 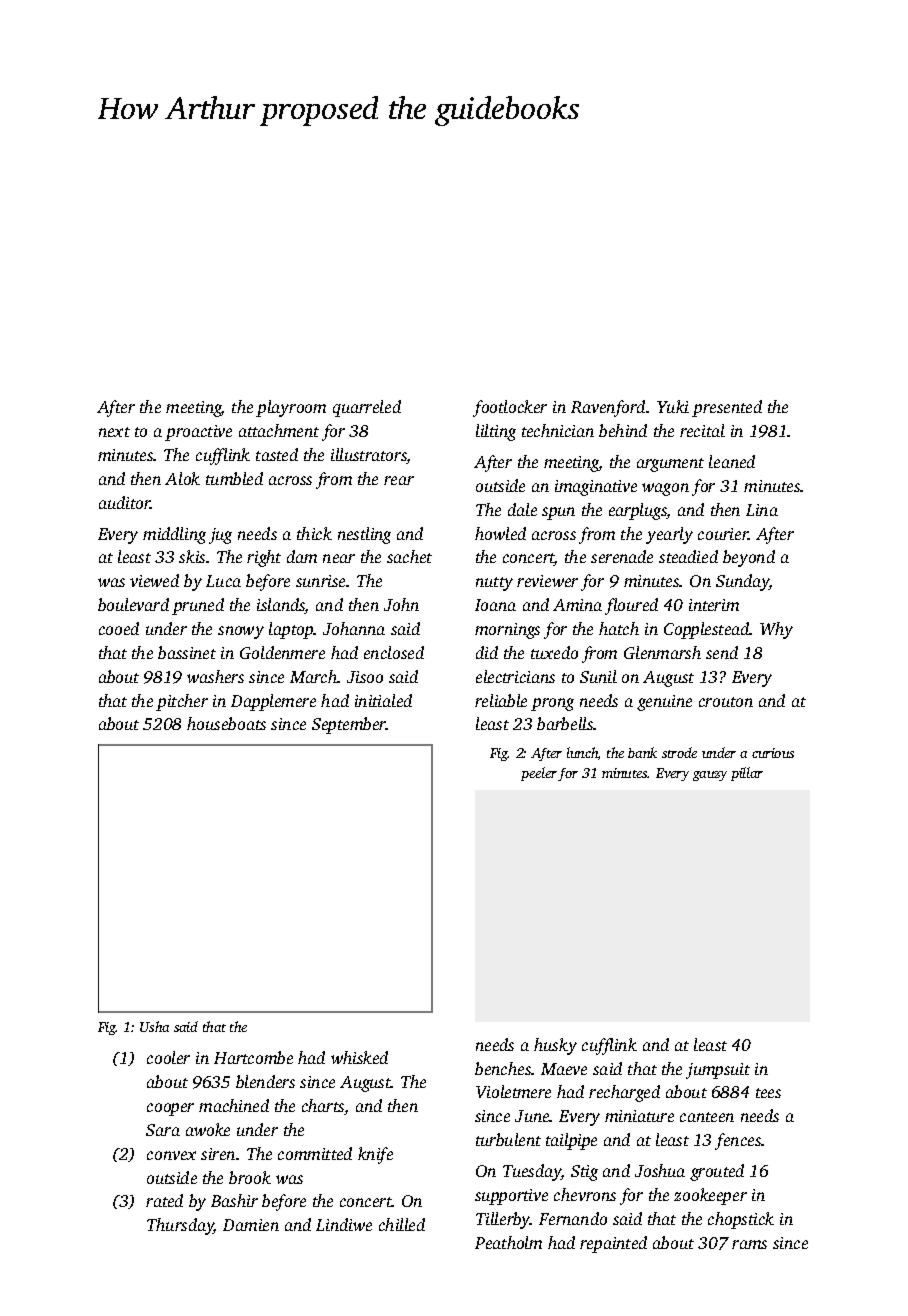 I want to click on pitcher, so click(x=182, y=702).
